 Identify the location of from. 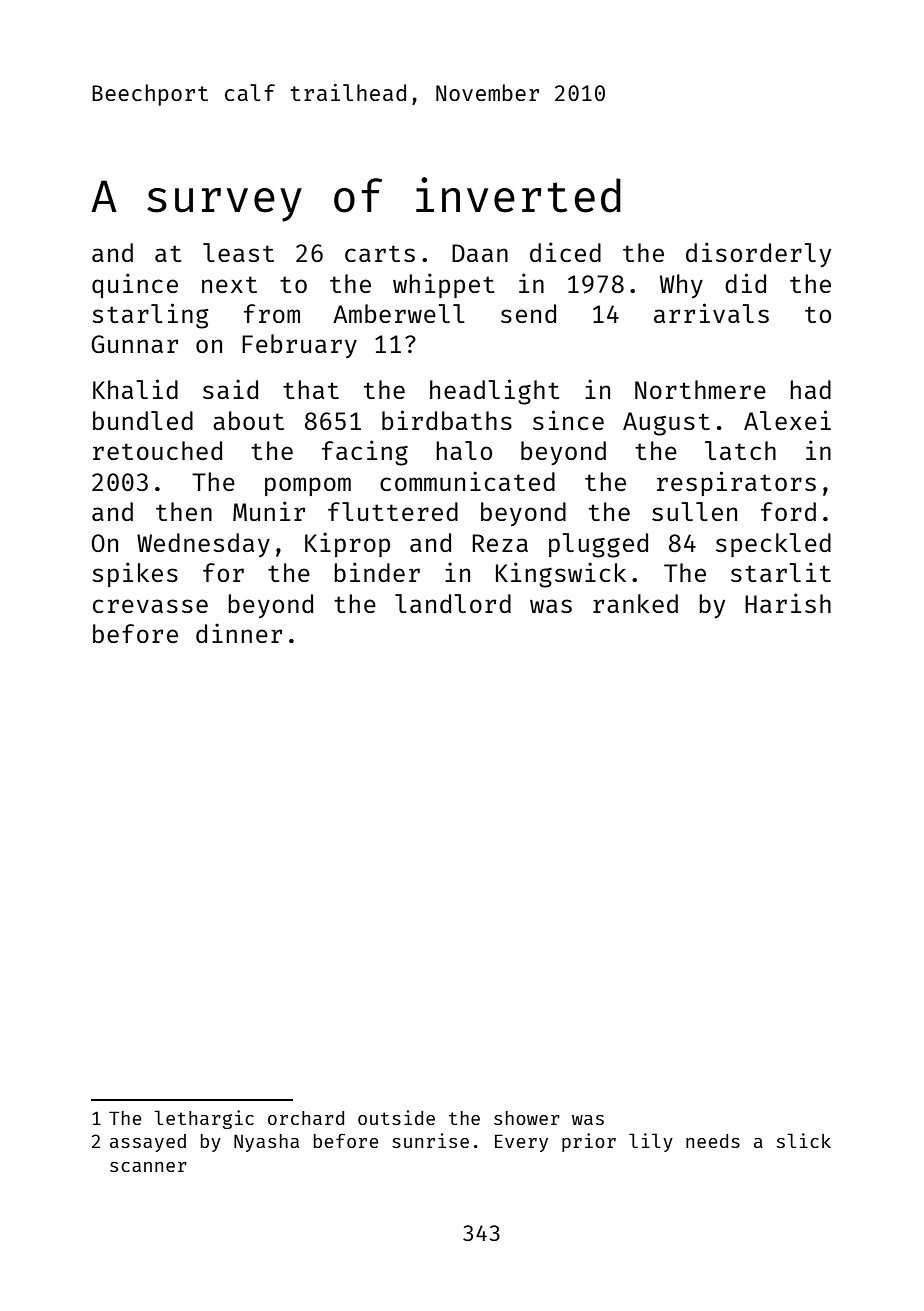
(272, 313).
